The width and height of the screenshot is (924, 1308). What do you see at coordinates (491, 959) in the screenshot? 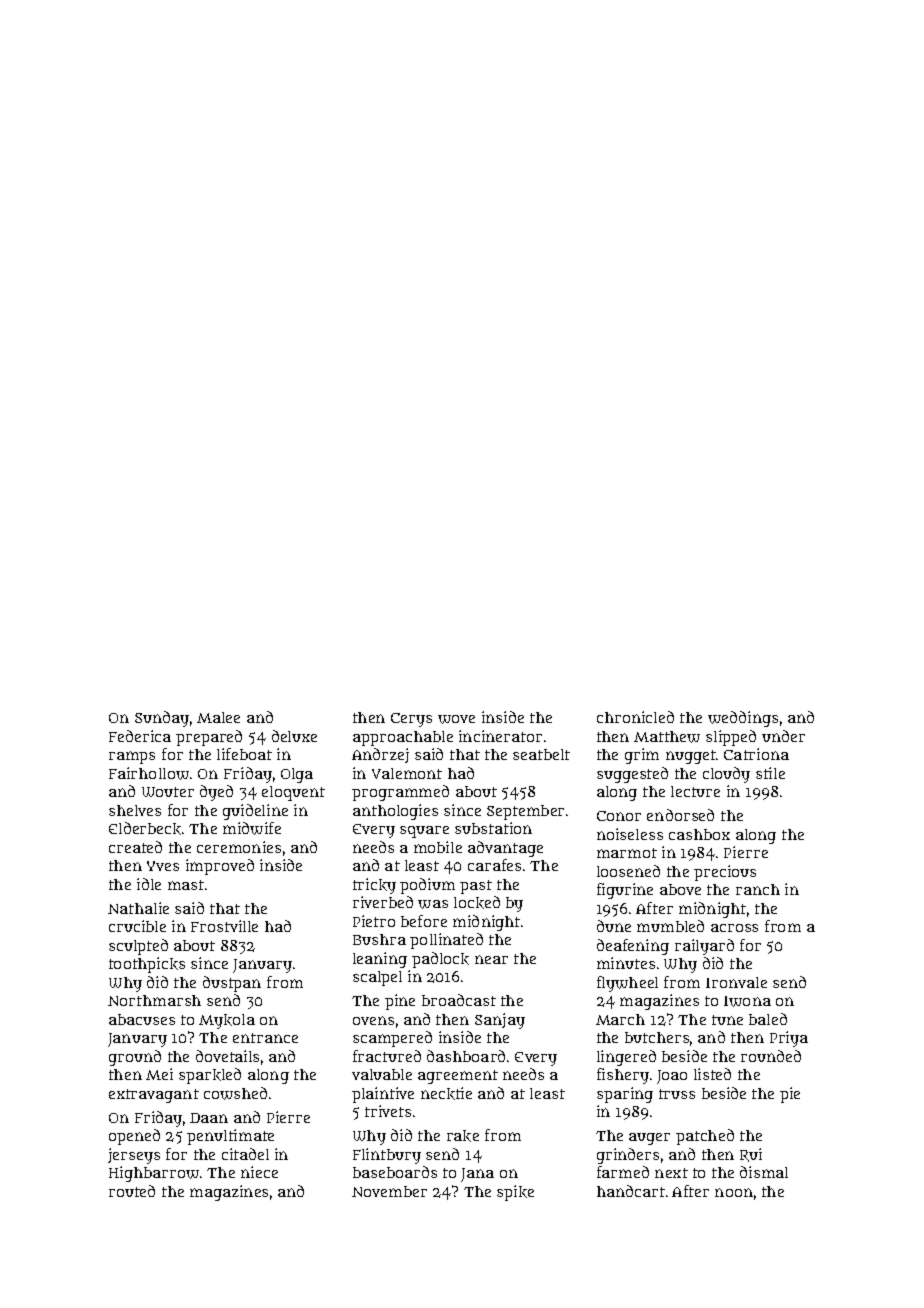
I see `near` at bounding box center [491, 959].
